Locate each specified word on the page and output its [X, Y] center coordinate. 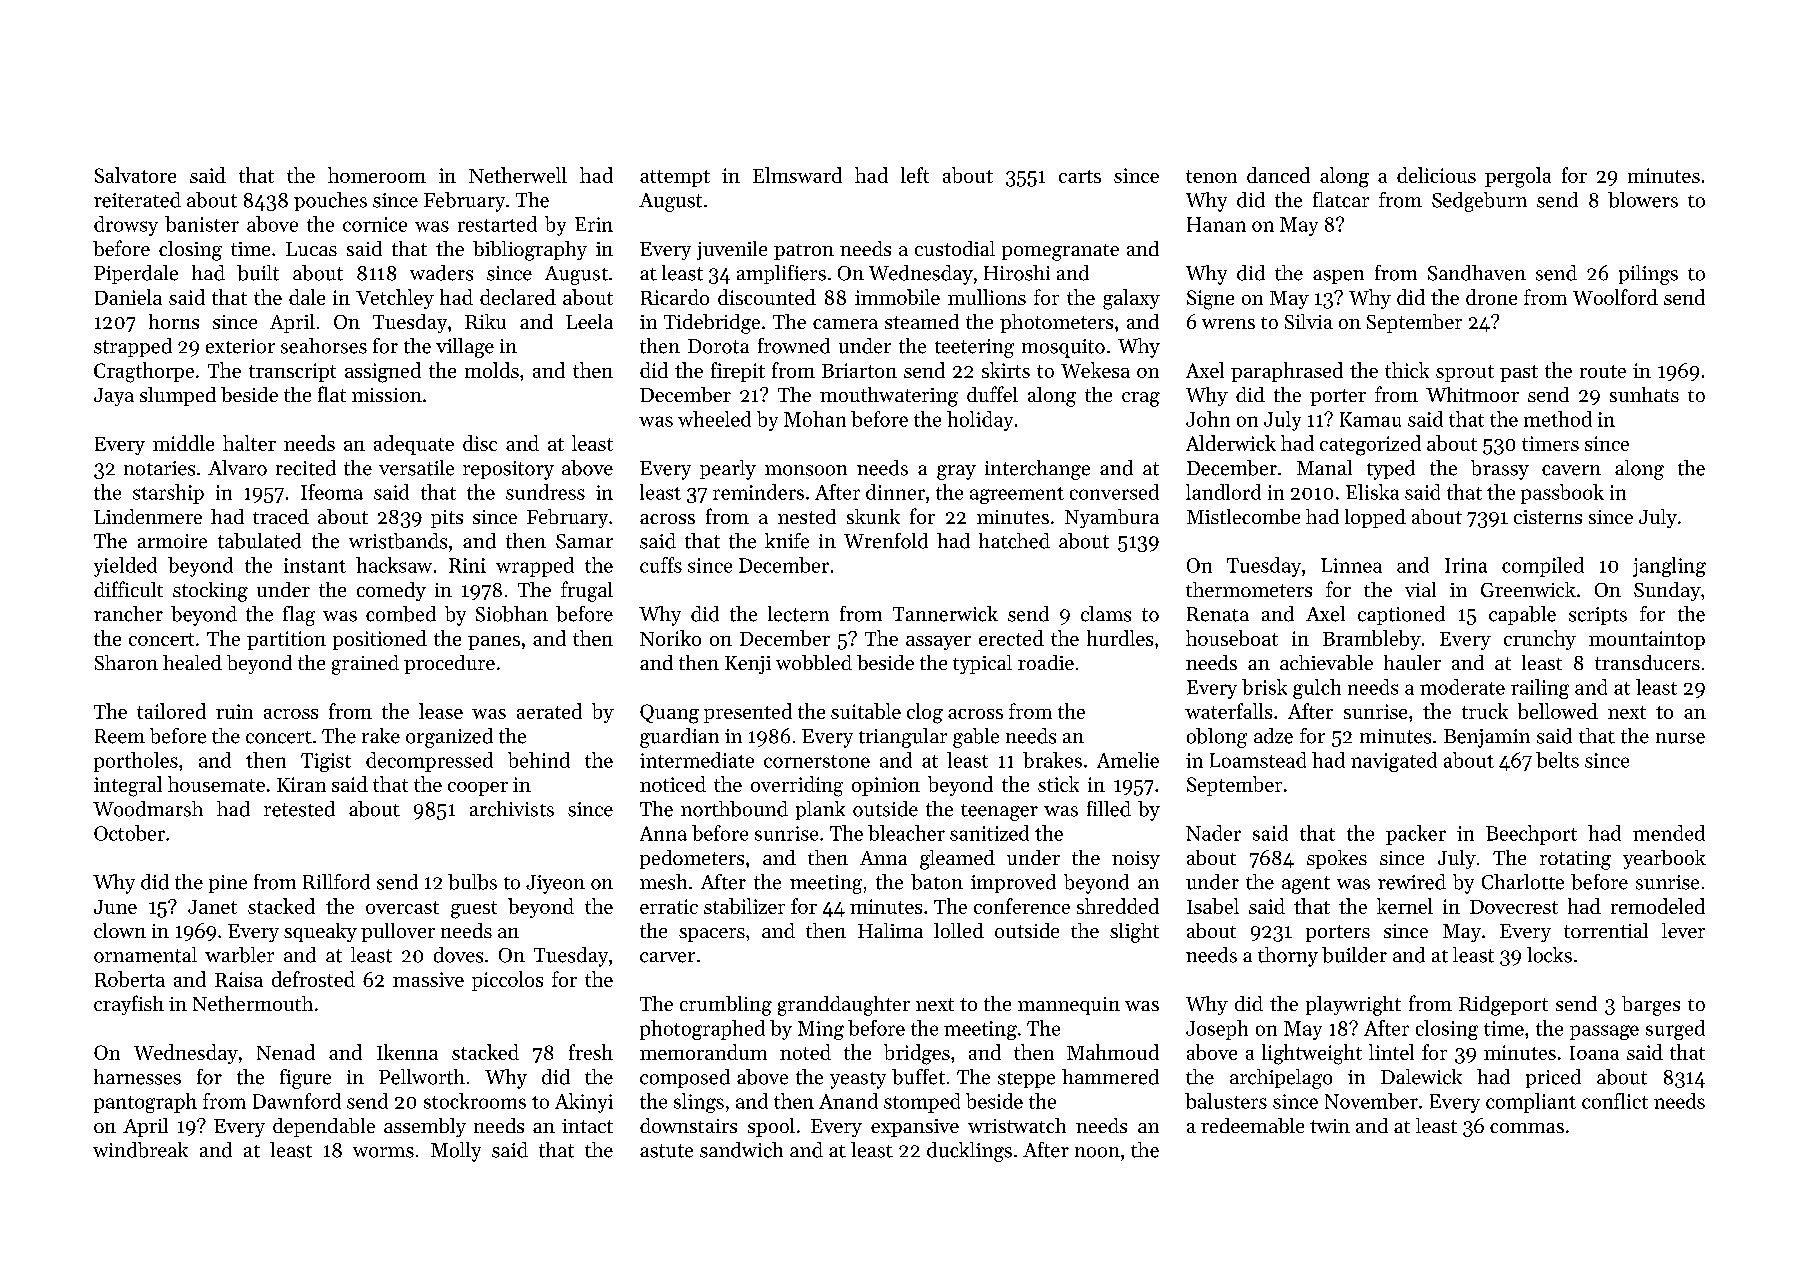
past [1519, 373]
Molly [456, 1152]
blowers [1643, 200]
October [129, 833]
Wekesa [1095, 370]
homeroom [377, 175]
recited [306, 468]
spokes [1337, 859]
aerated [549, 711]
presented [748, 713]
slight [1134, 933]
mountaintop [1647, 640]
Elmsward [797, 175]
